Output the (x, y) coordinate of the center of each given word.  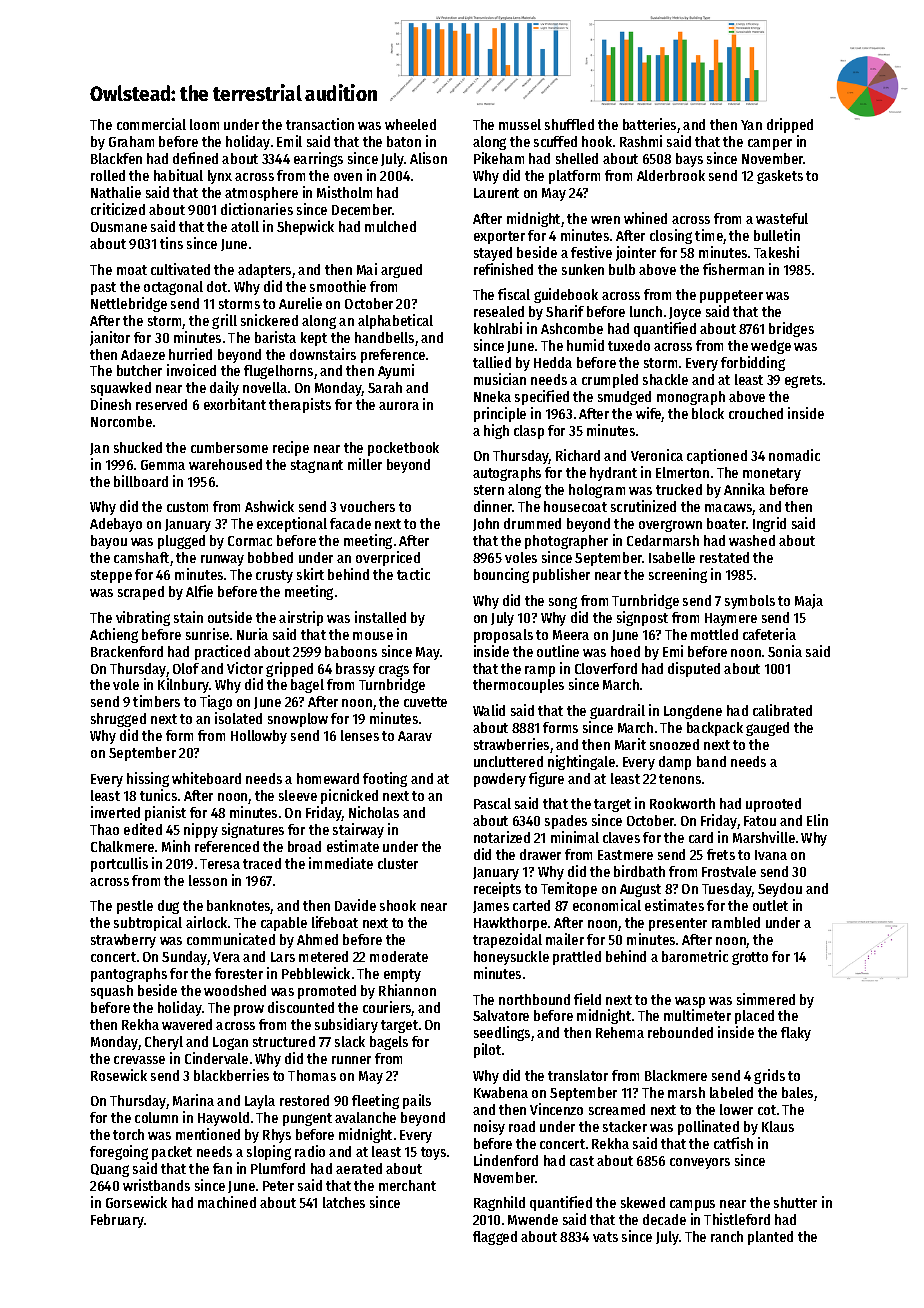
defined (195, 158)
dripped (790, 125)
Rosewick (119, 1075)
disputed (694, 669)
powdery (500, 780)
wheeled (410, 124)
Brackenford (127, 651)
